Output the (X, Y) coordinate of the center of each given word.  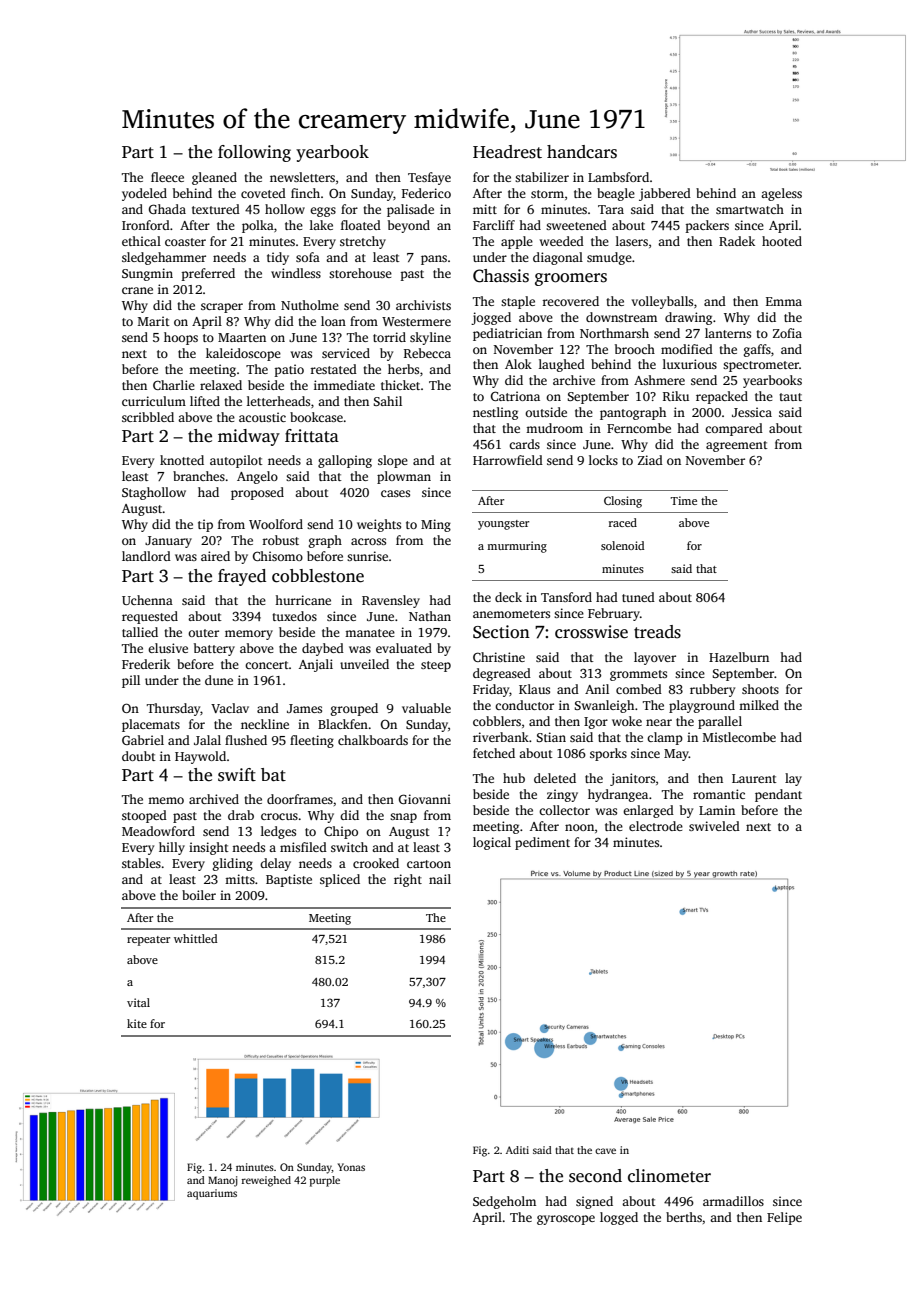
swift (237, 775)
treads (657, 632)
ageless (781, 194)
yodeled (144, 194)
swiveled (714, 826)
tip (205, 525)
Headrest (507, 152)
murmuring (517, 547)
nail (440, 879)
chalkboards (373, 740)
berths (684, 1217)
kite (137, 1023)
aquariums (212, 1194)
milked (759, 705)
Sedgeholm (504, 1202)
